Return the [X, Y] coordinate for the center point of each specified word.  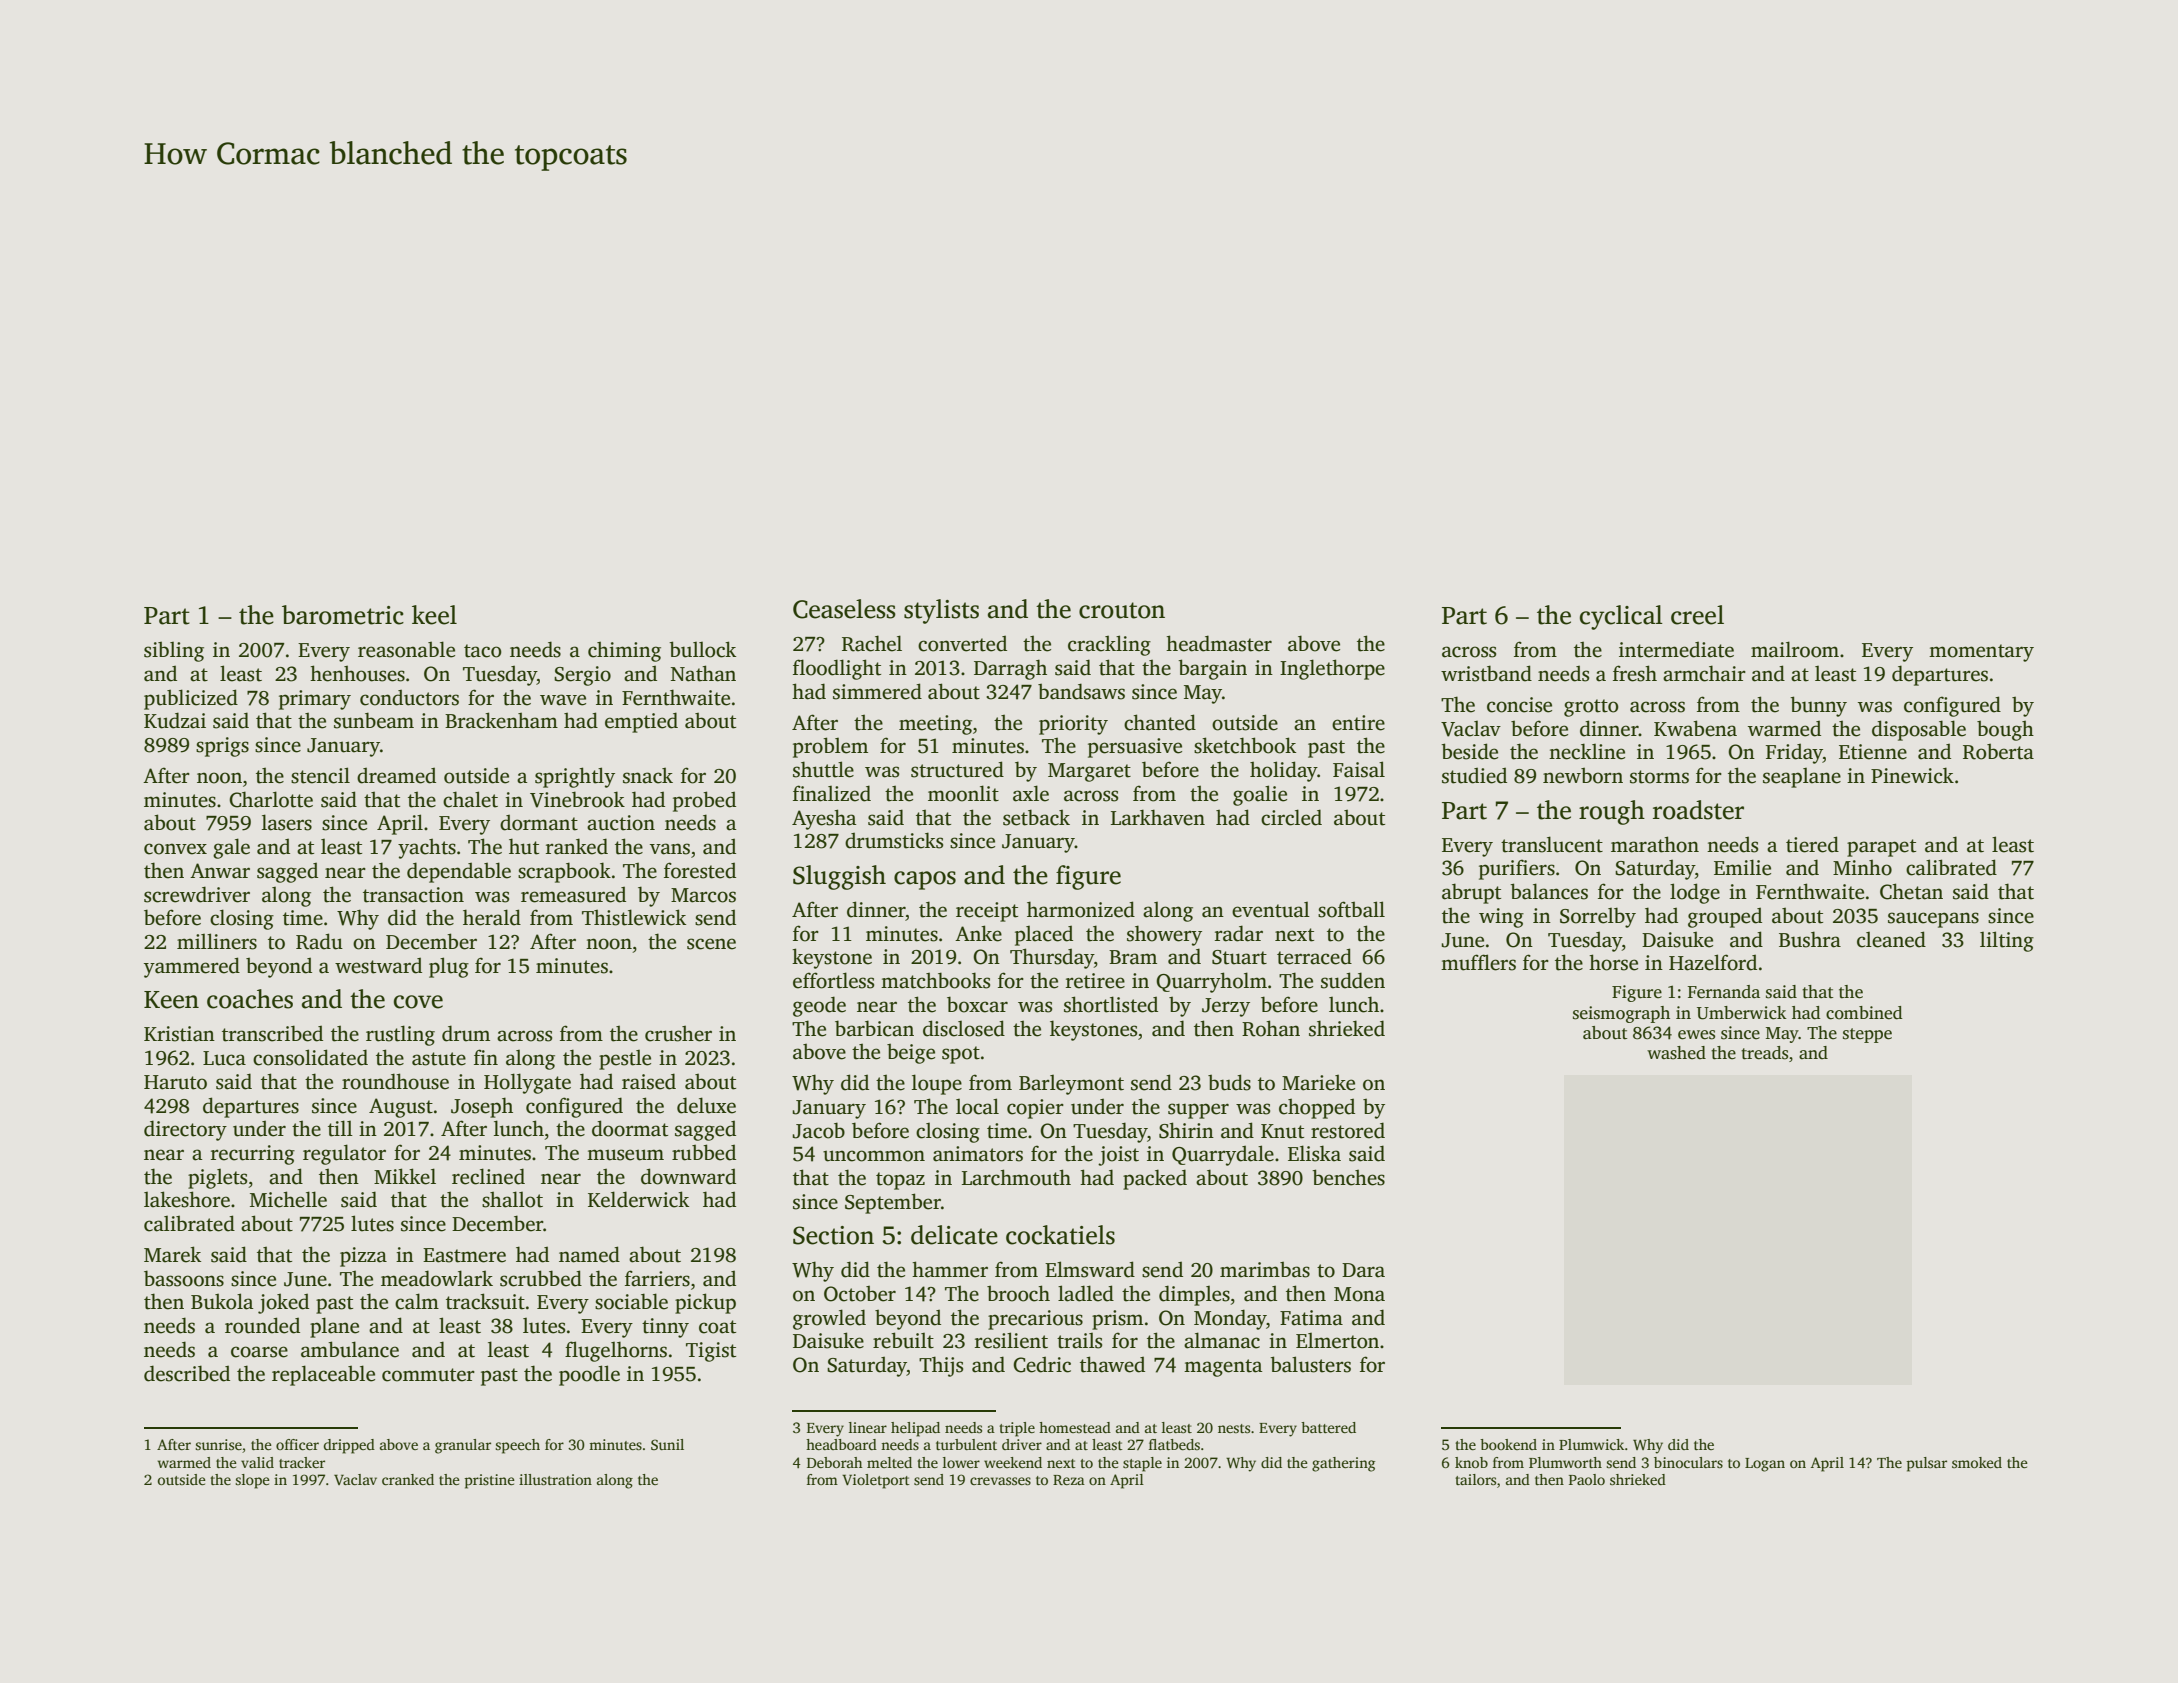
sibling [174, 651]
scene [711, 944]
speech [517, 1446]
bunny [1818, 706]
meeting [935, 725]
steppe [1867, 1035]
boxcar [977, 1004]
